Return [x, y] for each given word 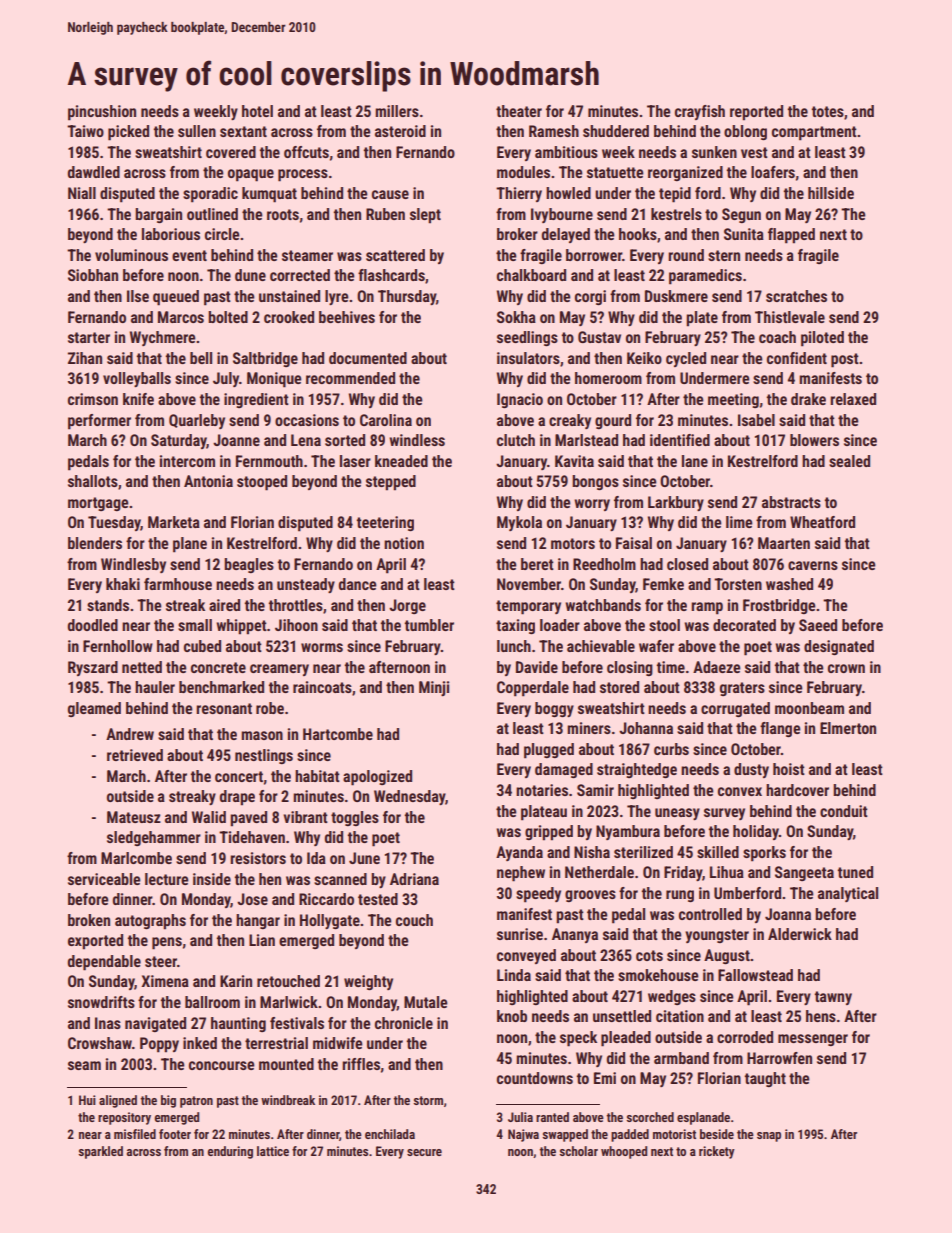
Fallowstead [755, 975]
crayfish [700, 112]
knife [138, 399]
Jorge [407, 606]
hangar [258, 921]
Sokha [516, 317]
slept [425, 216]
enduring [230, 1152]
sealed [849, 461]
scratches [796, 296]
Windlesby [133, 565]
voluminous [131, 255]
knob [512, 1016]
